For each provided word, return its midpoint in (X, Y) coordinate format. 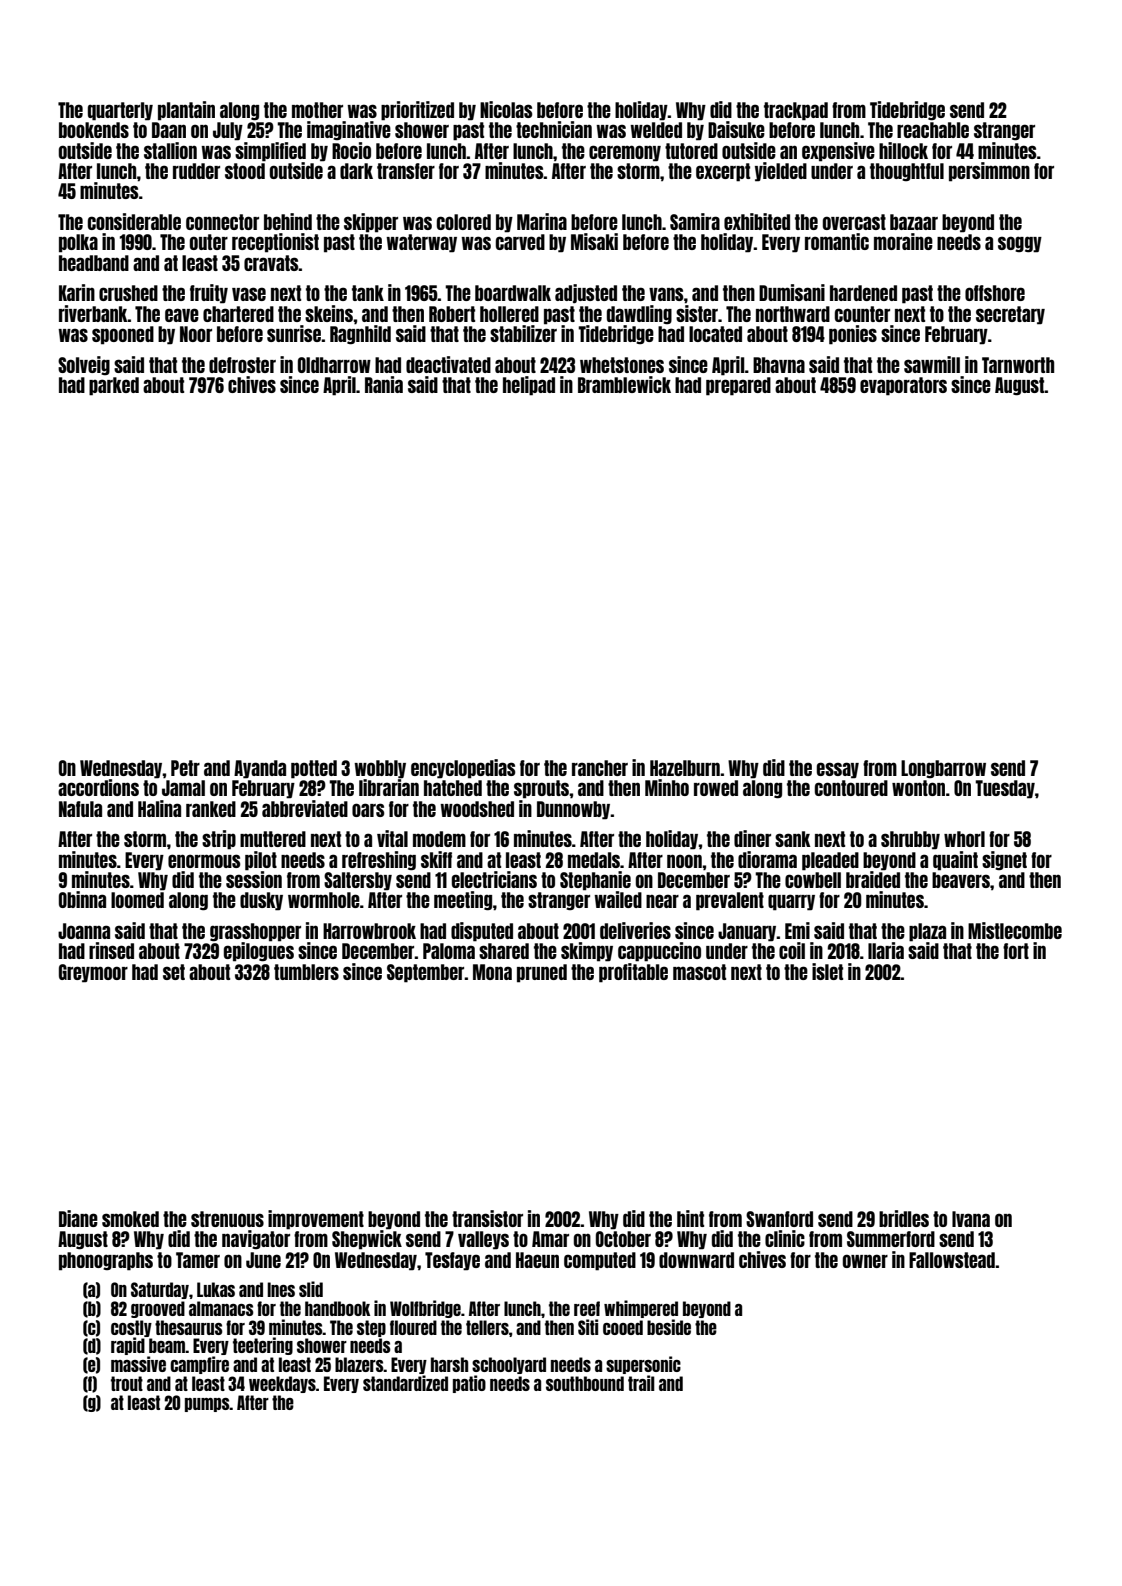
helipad (529, 386)
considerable (134, 221)
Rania (384, 384)
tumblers (306, 972)
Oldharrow (334, 365)
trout (127, 1383)
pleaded (830, 861)
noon (684, 861)
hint (690, 1218)
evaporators (903, 386)
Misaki (594, 241)
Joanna (84, 931)
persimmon (989, 172)
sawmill (932, 364)
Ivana (971, 1219)
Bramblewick (624, 384)
